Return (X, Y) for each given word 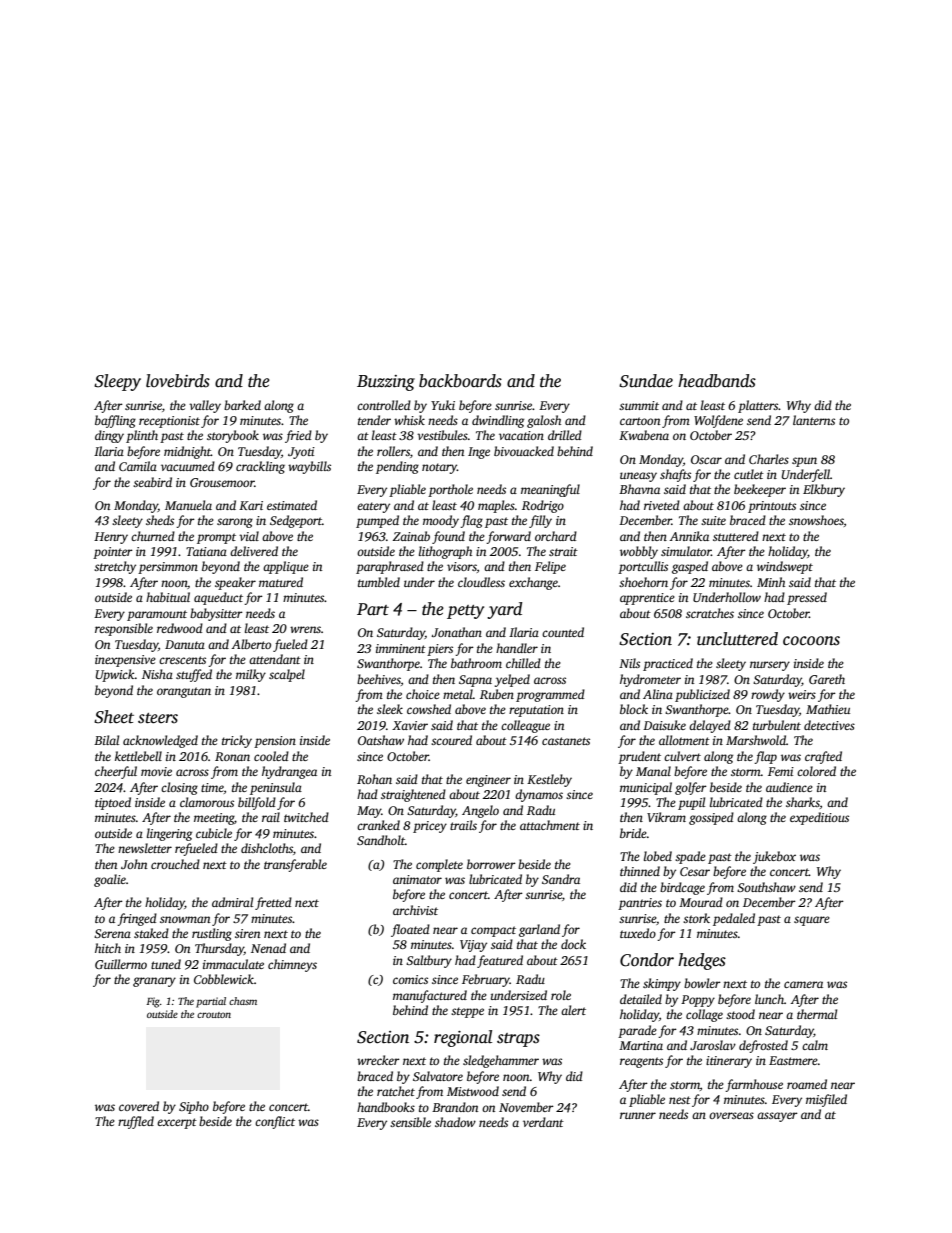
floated (410, 930)
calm (815, 1045)
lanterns (814, 420)
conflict (275, 1122)
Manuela (188, 505)
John (134, 864)
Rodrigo (543, 506)
